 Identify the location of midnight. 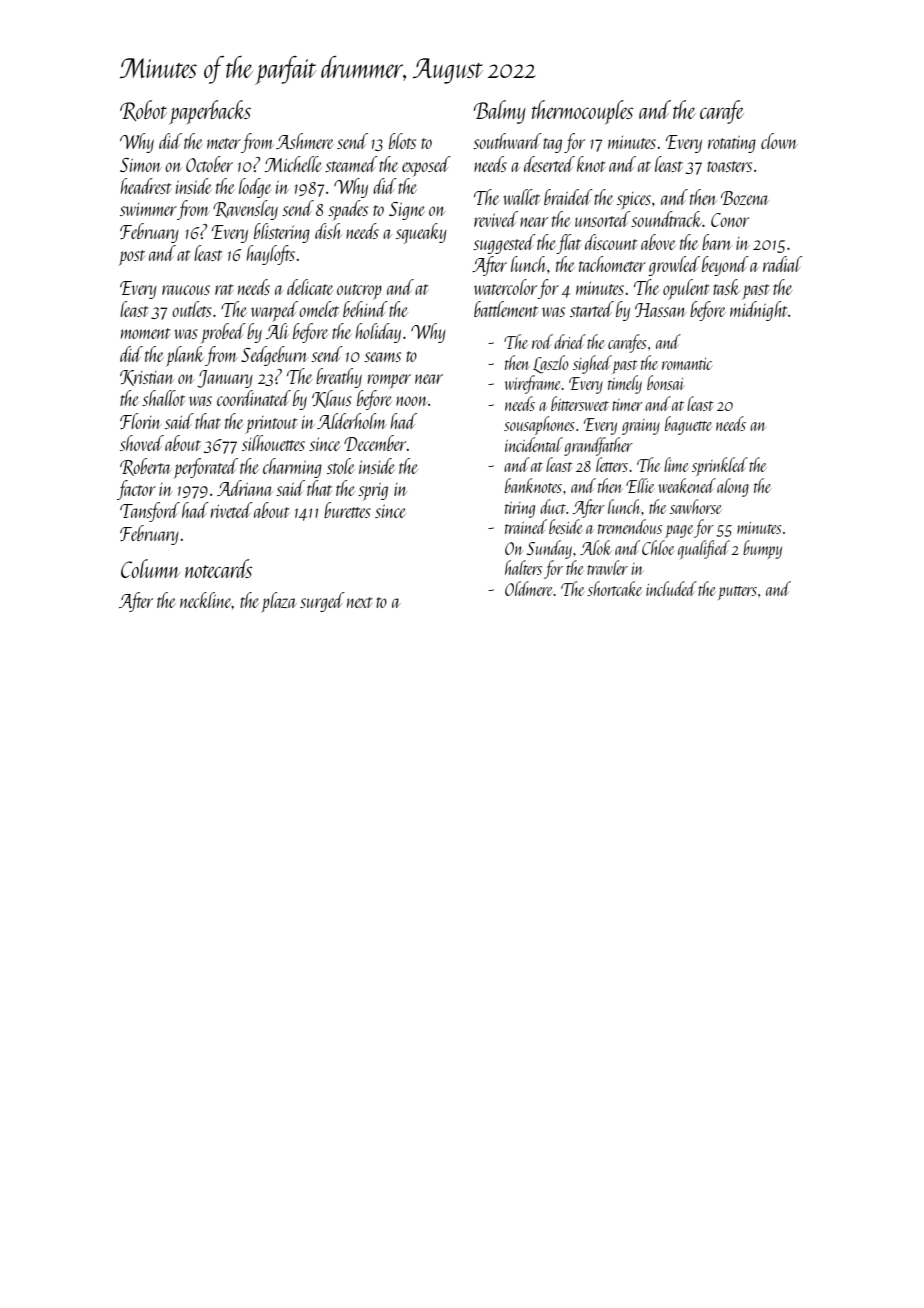
(759, 311).
